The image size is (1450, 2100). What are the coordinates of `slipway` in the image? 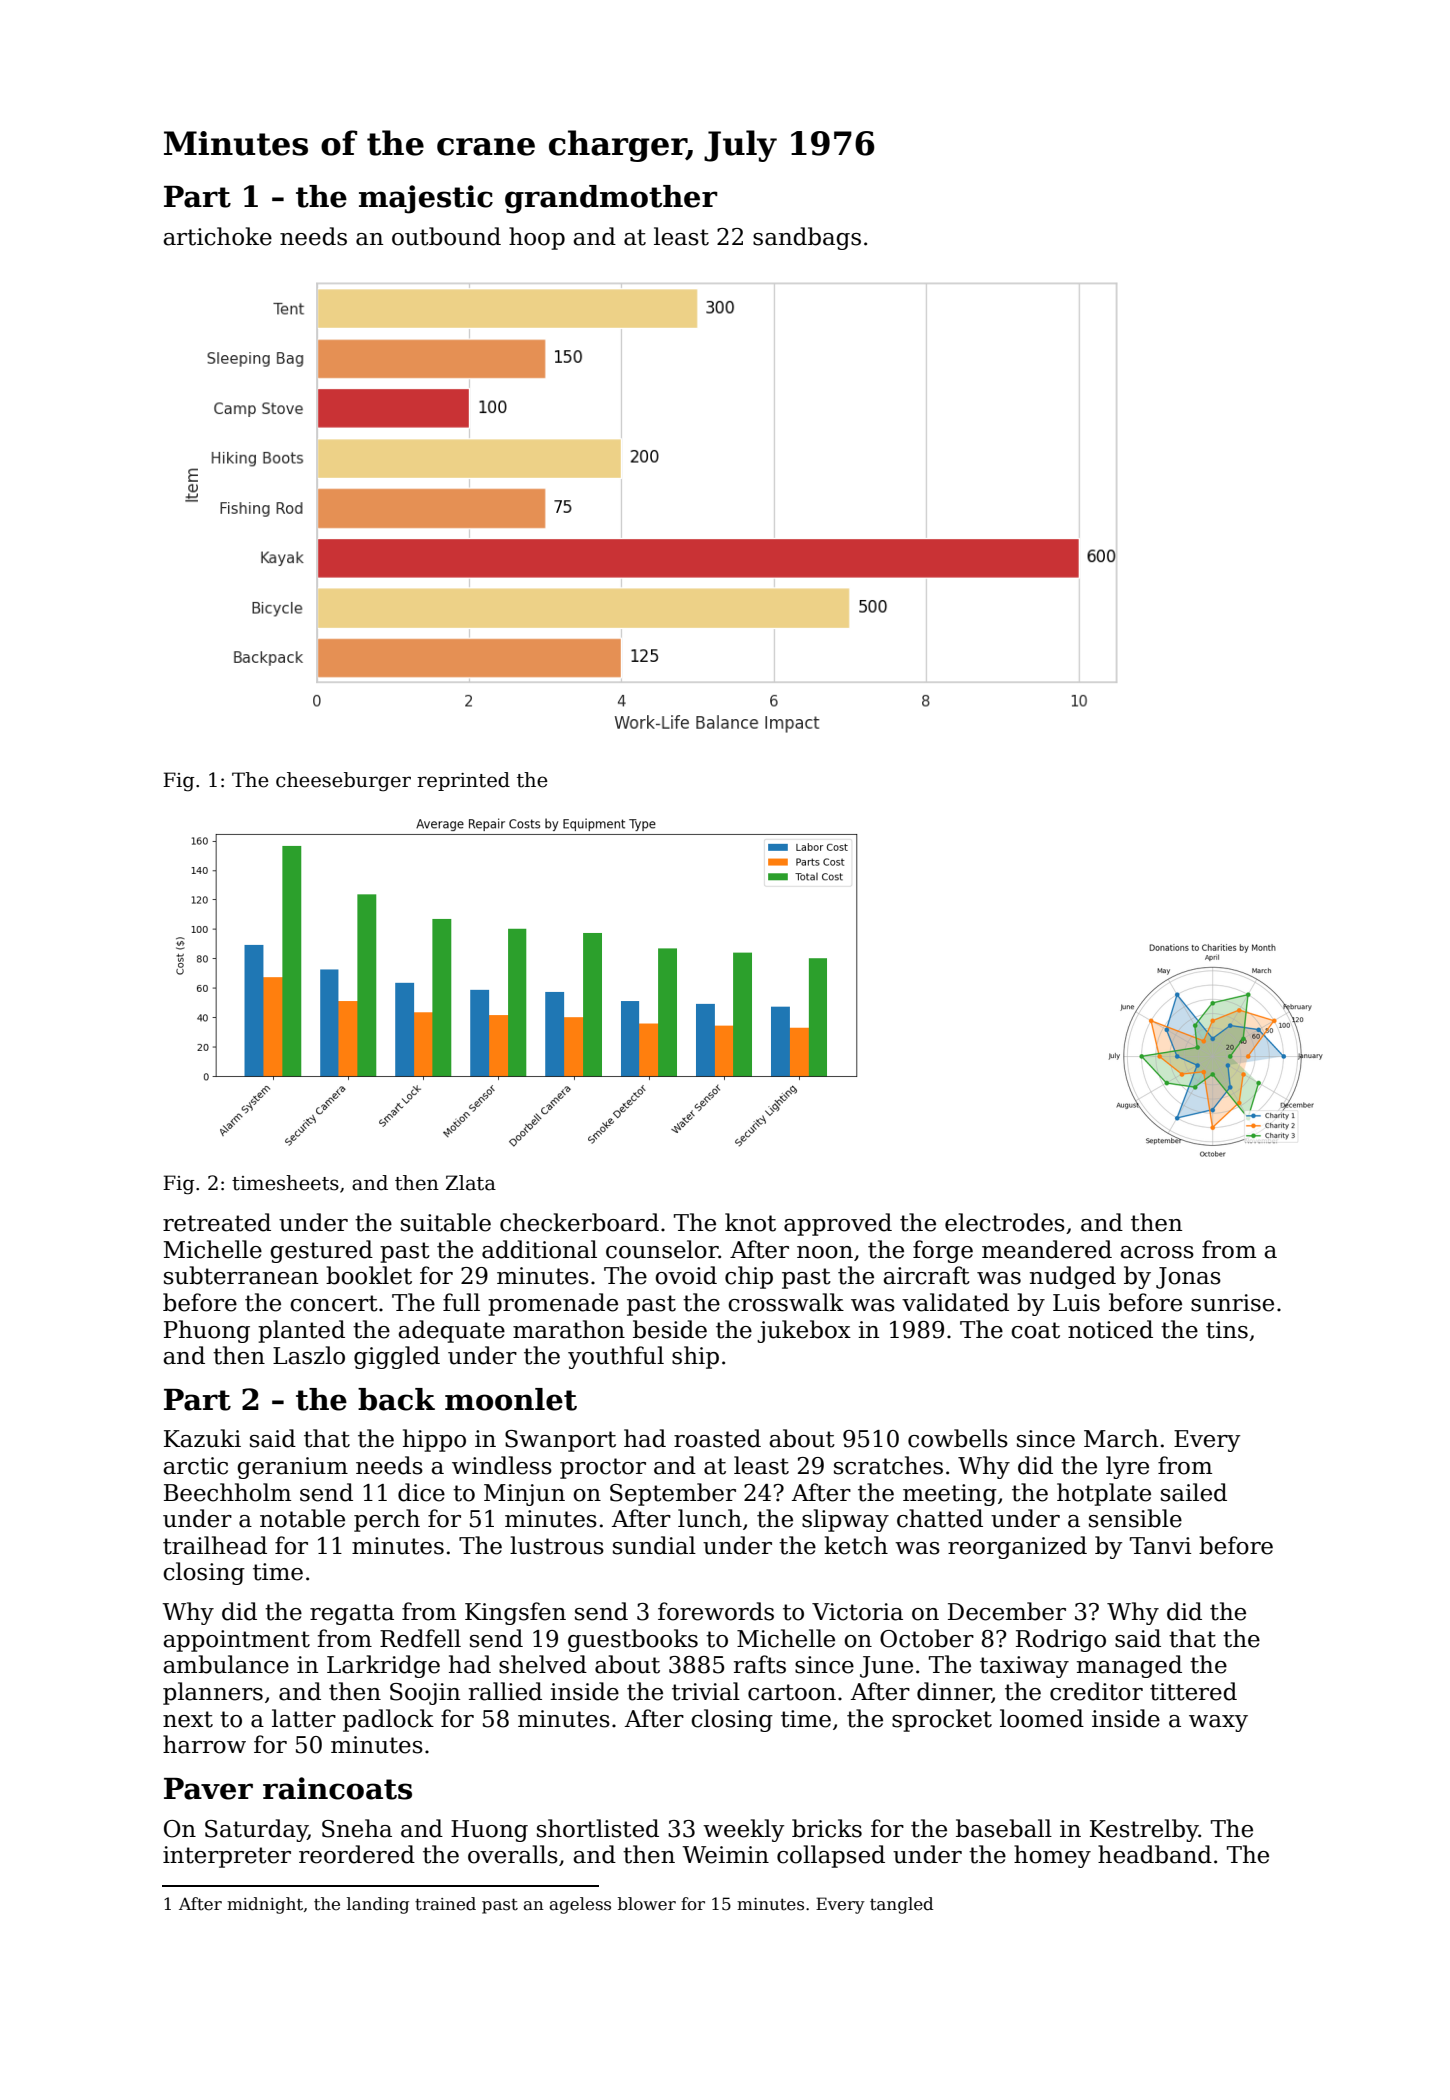 It's located at (845, 1520).
